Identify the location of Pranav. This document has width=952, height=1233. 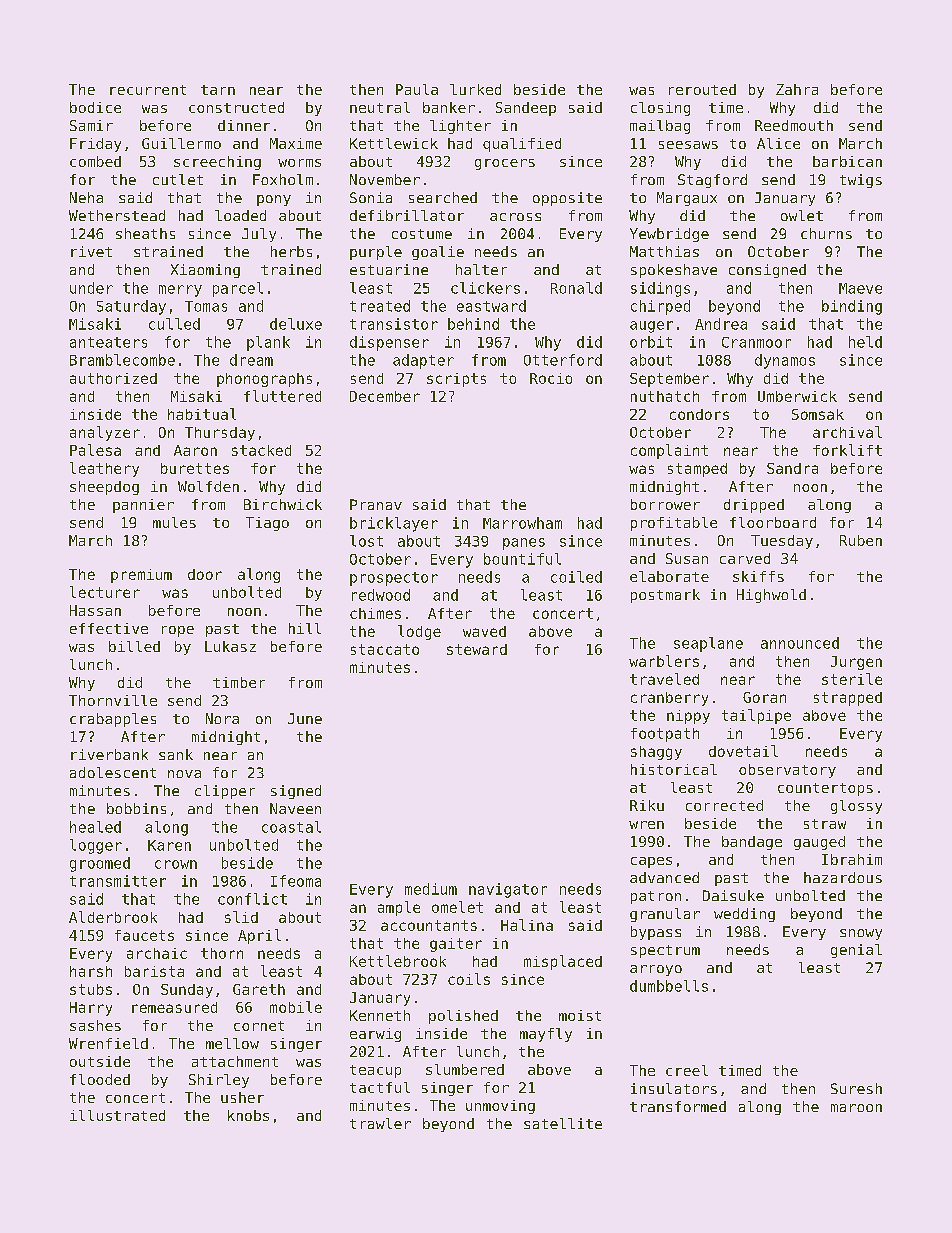
(376, 504).
